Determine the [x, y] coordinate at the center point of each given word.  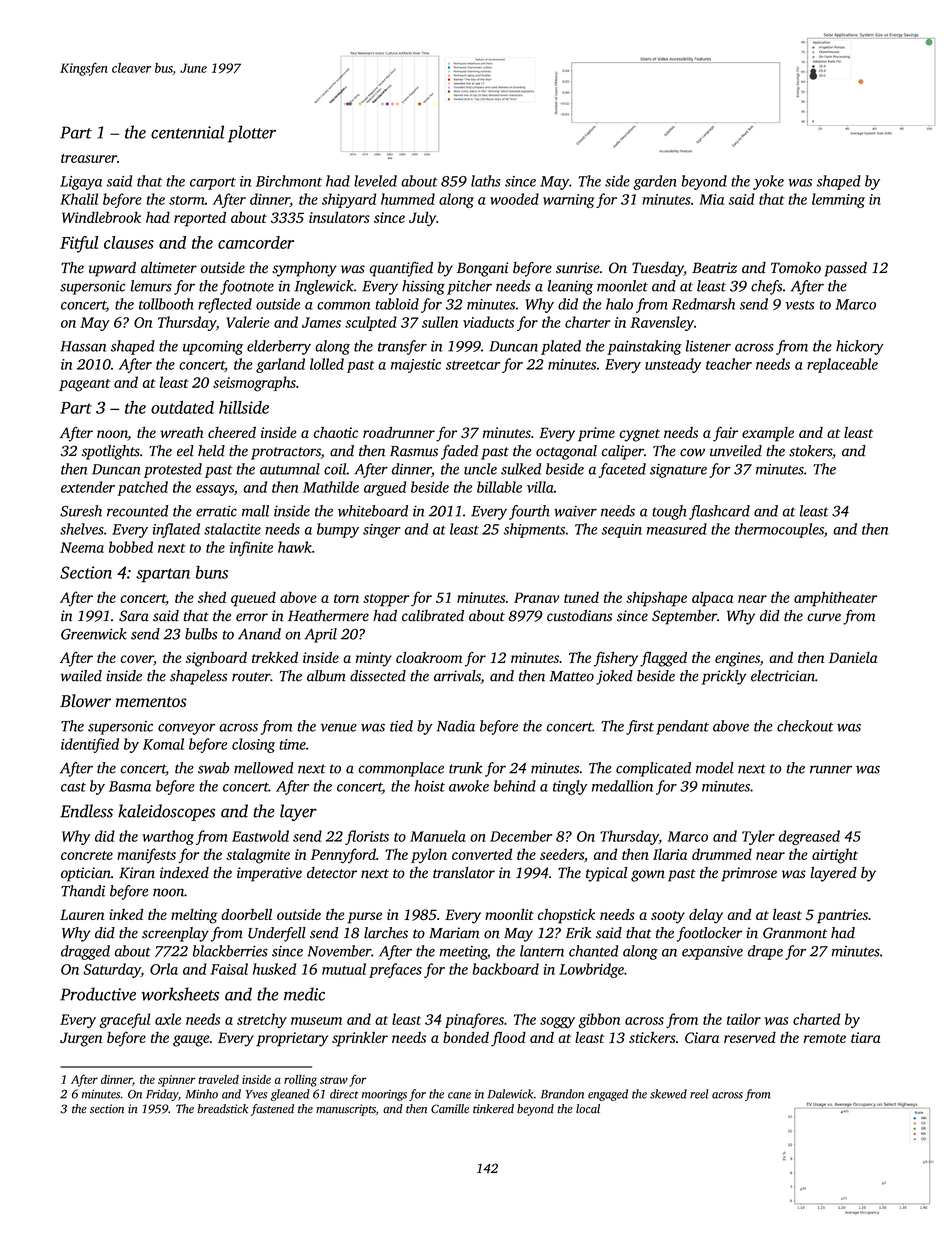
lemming [838, 200]
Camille [450, 1109]
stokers [810, 451]
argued [385, 488]
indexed [184, 873]
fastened [272, 1110]
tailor [744, 1019]
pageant [84, 385]
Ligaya [81, 183]
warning [569, 201]
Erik [579, 933]
